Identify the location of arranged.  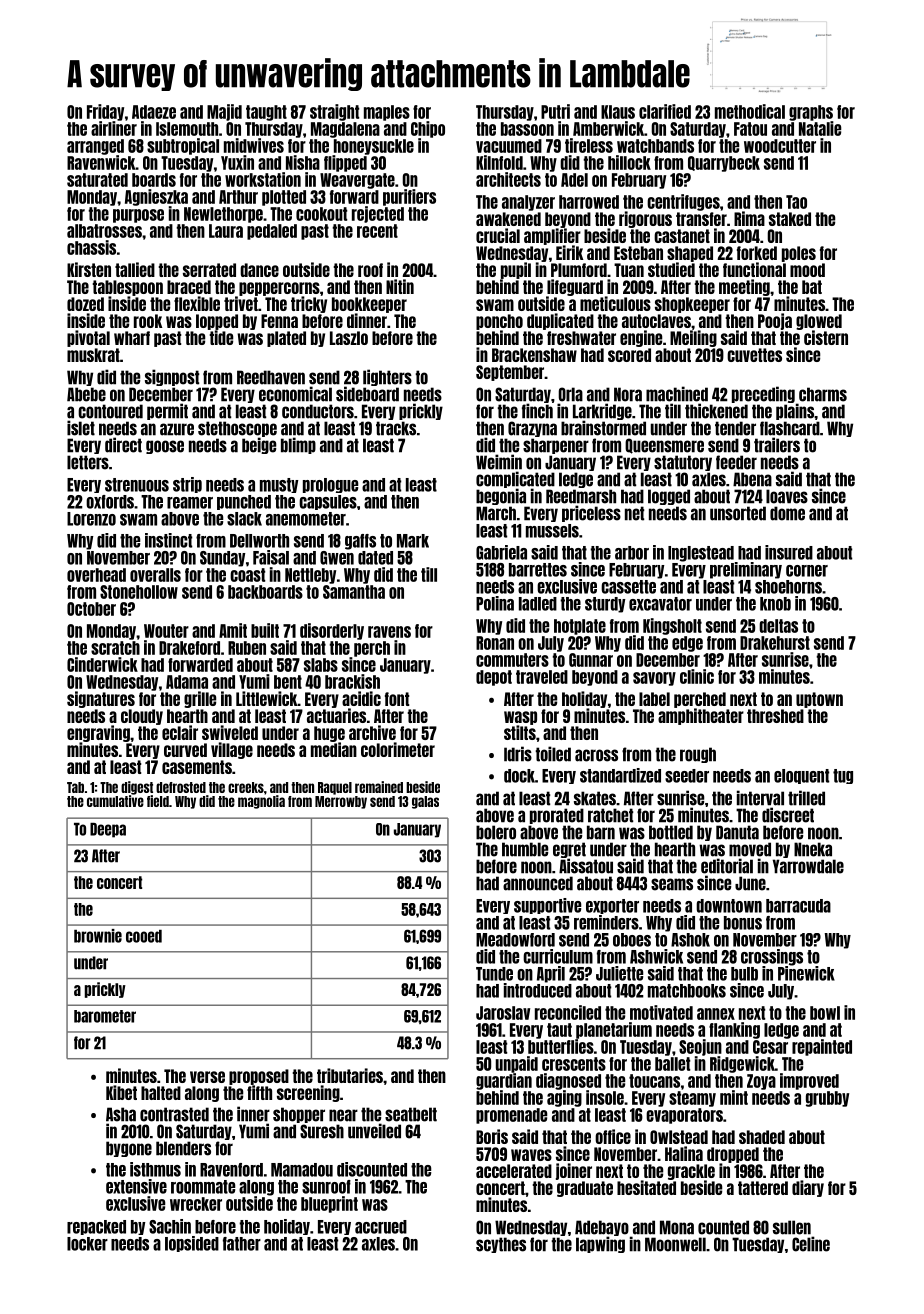
(95, 147).
